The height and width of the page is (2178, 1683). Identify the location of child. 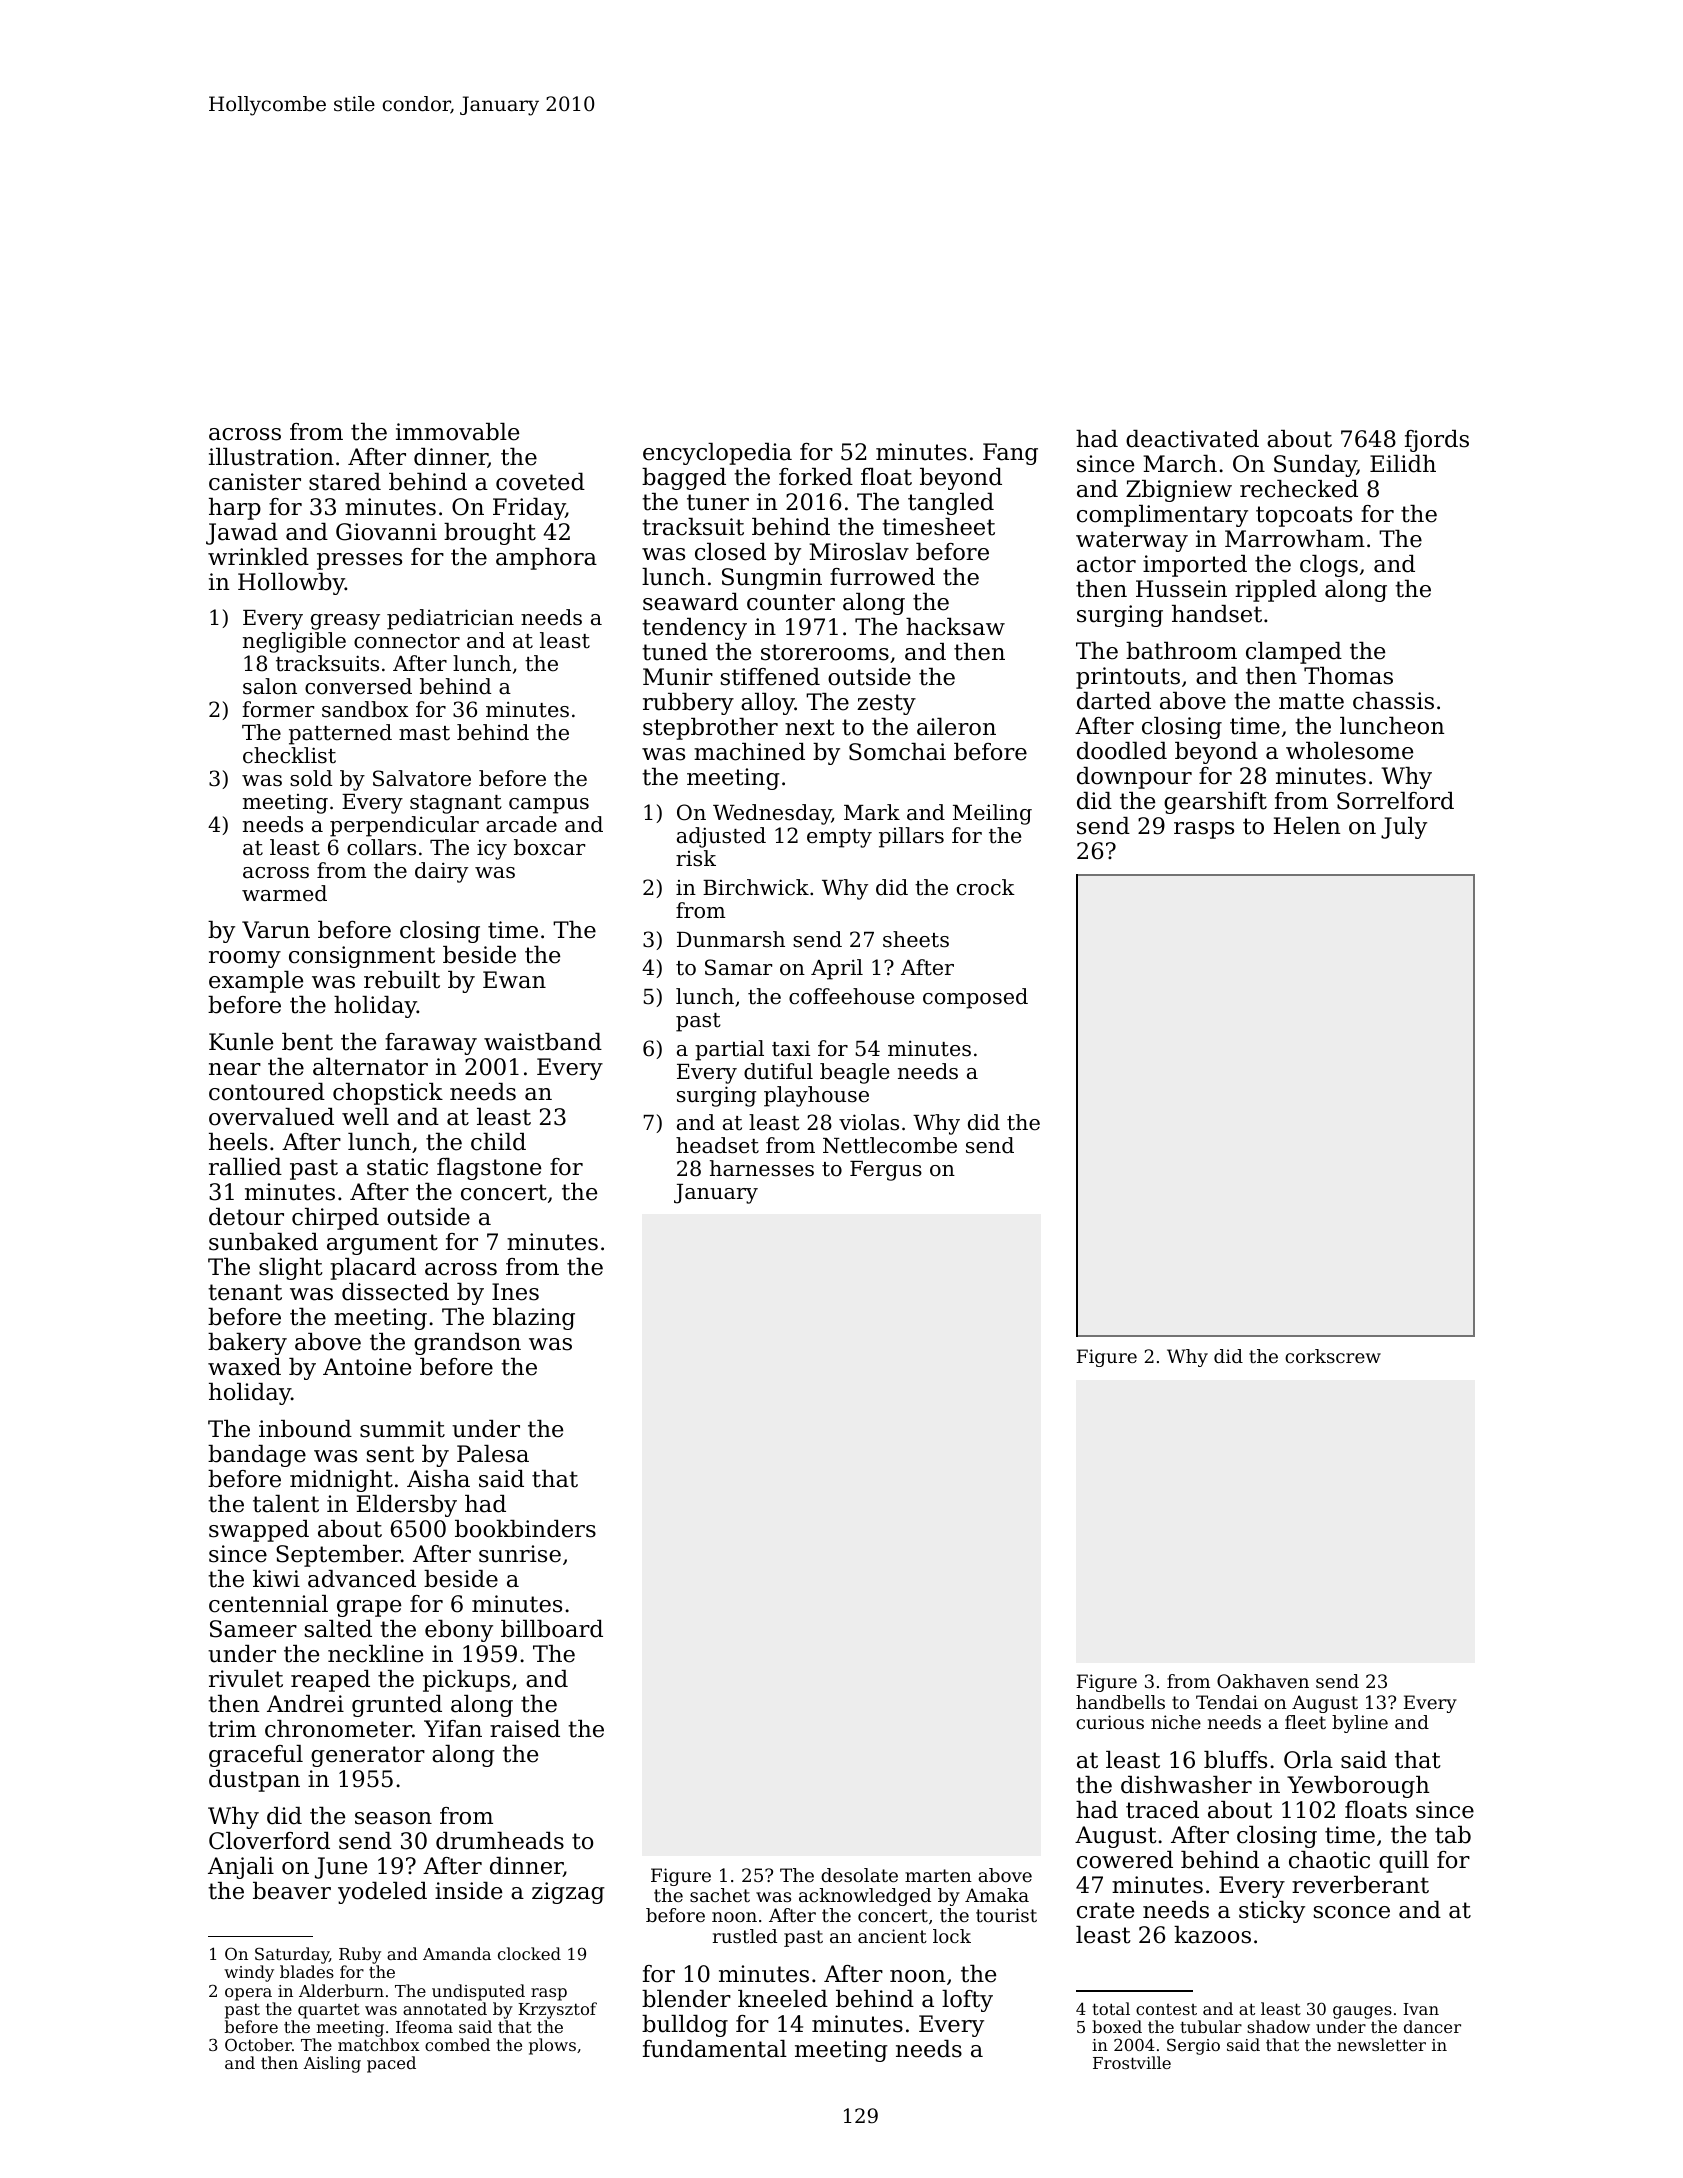
(498, 1142).
